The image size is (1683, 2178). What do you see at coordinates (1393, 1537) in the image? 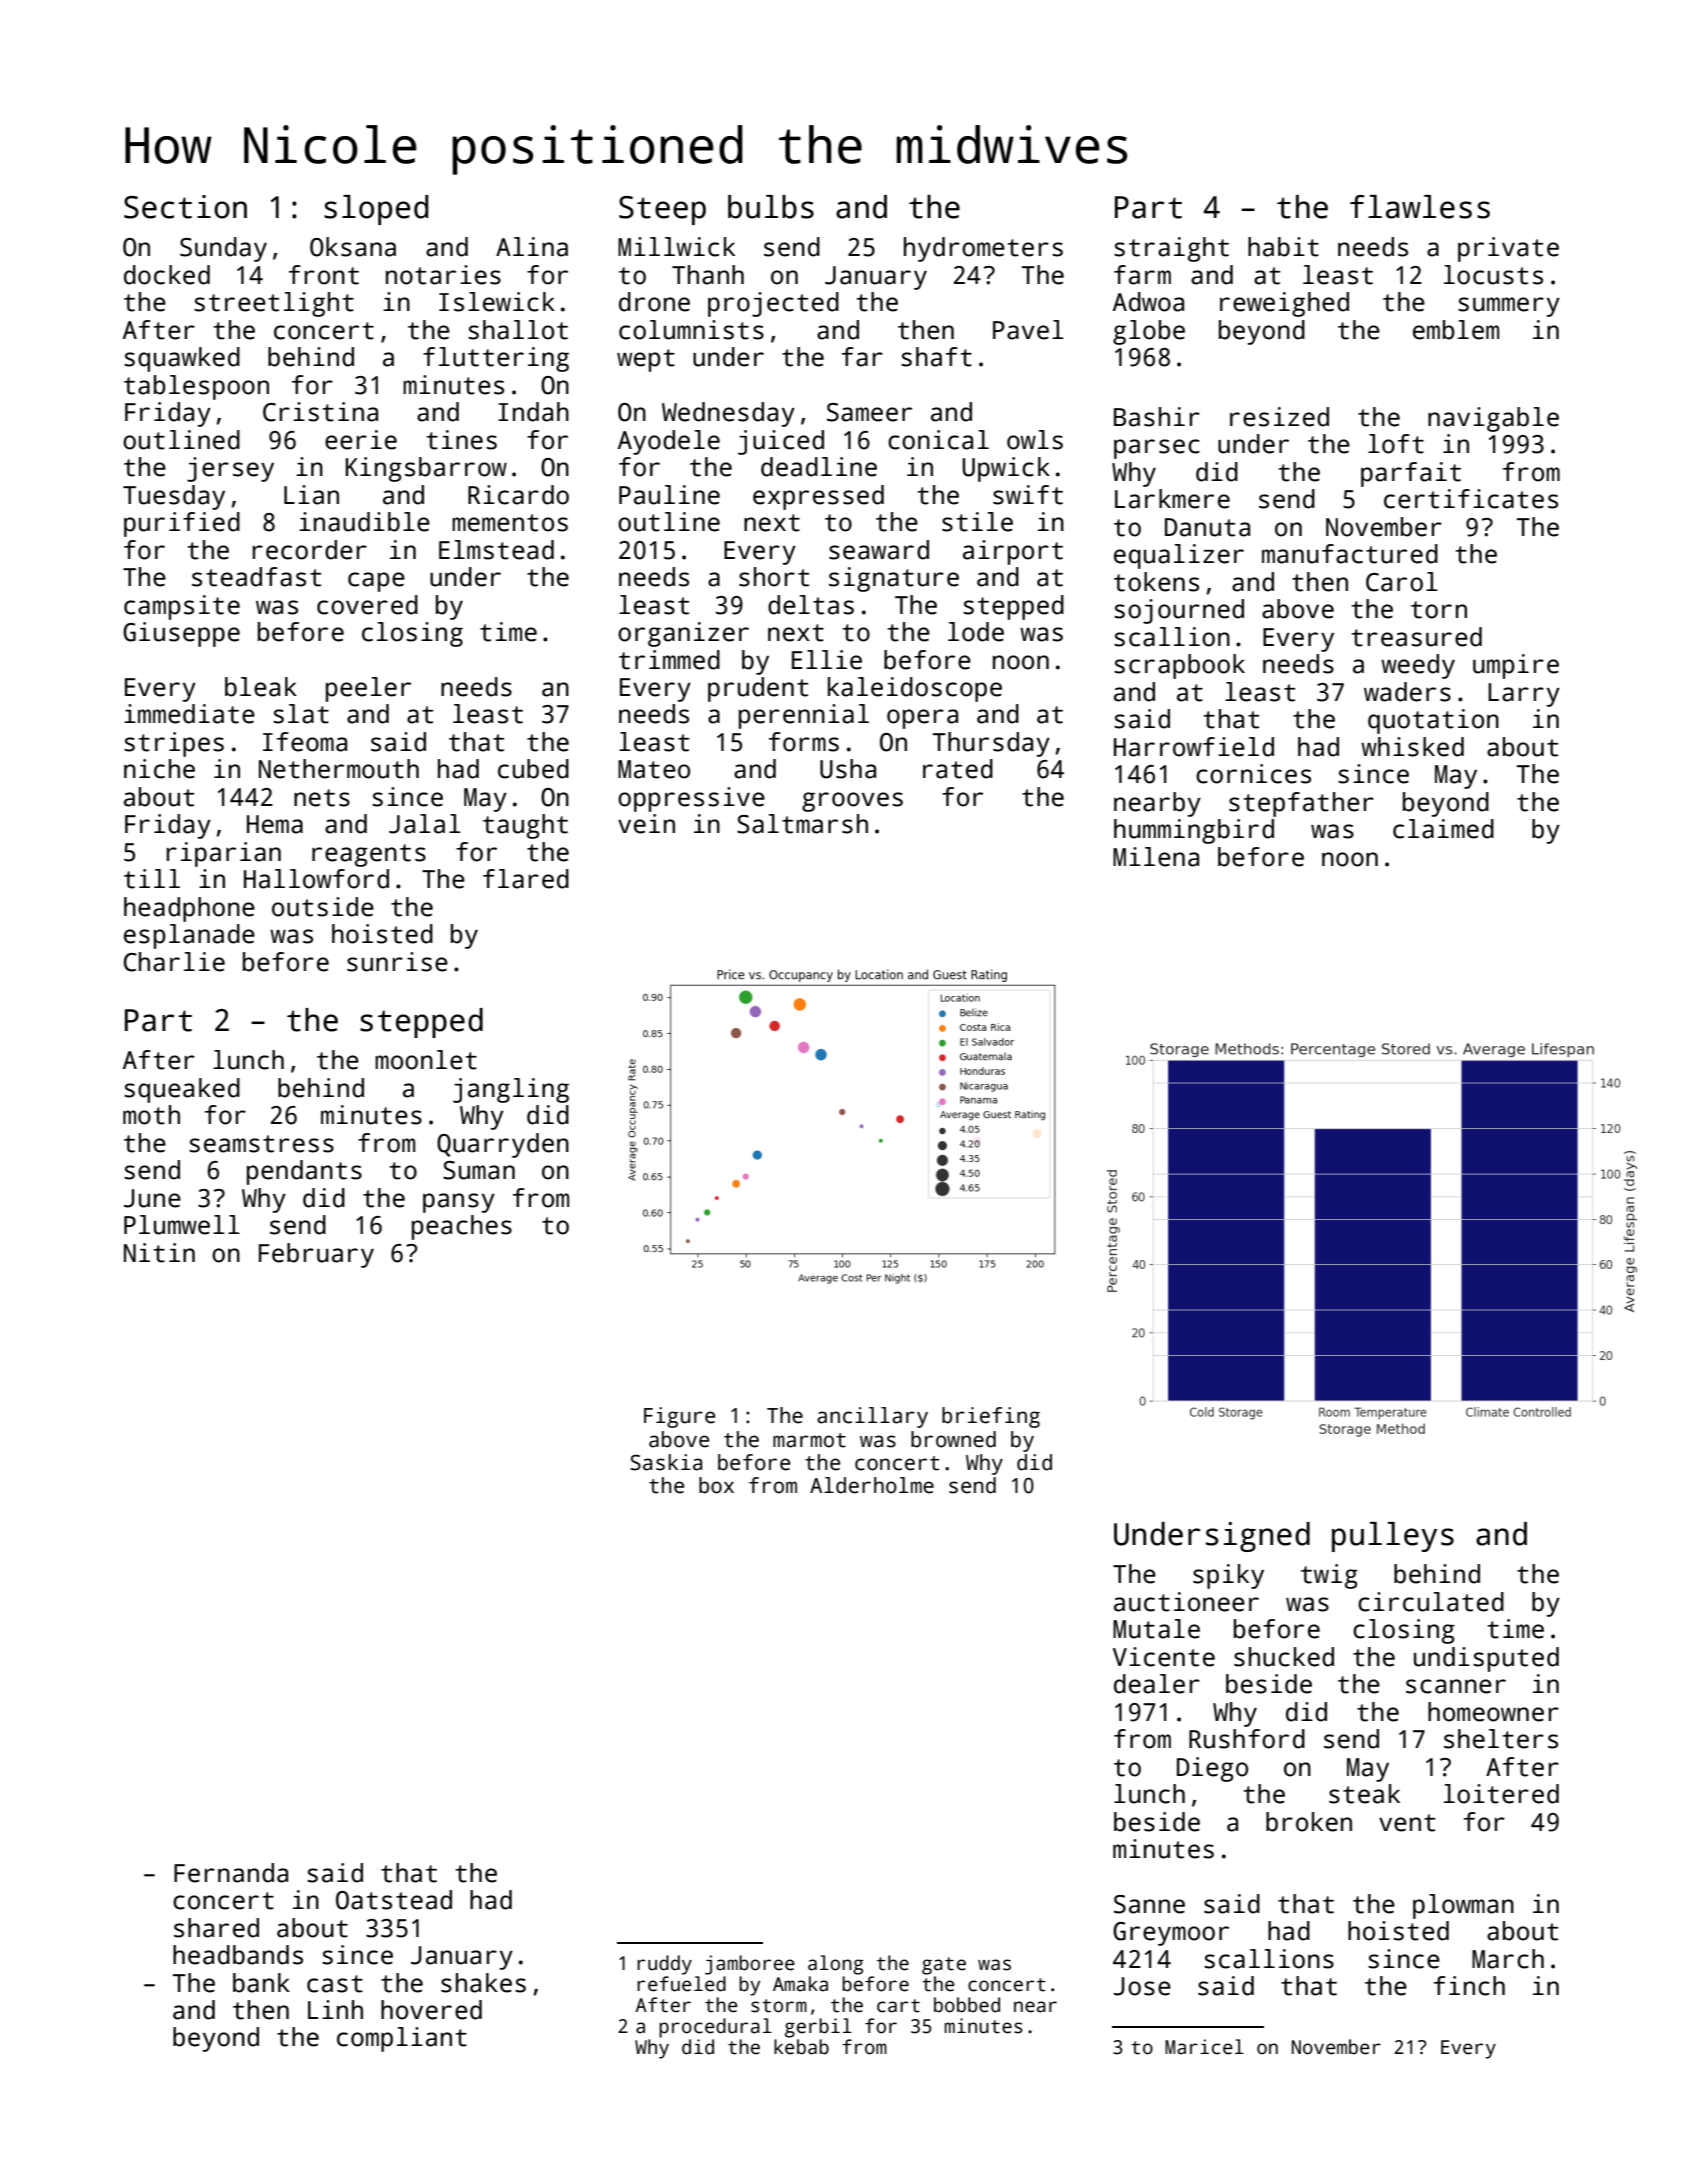
I see `pulleys` at bounding box center [1393, 1537].
